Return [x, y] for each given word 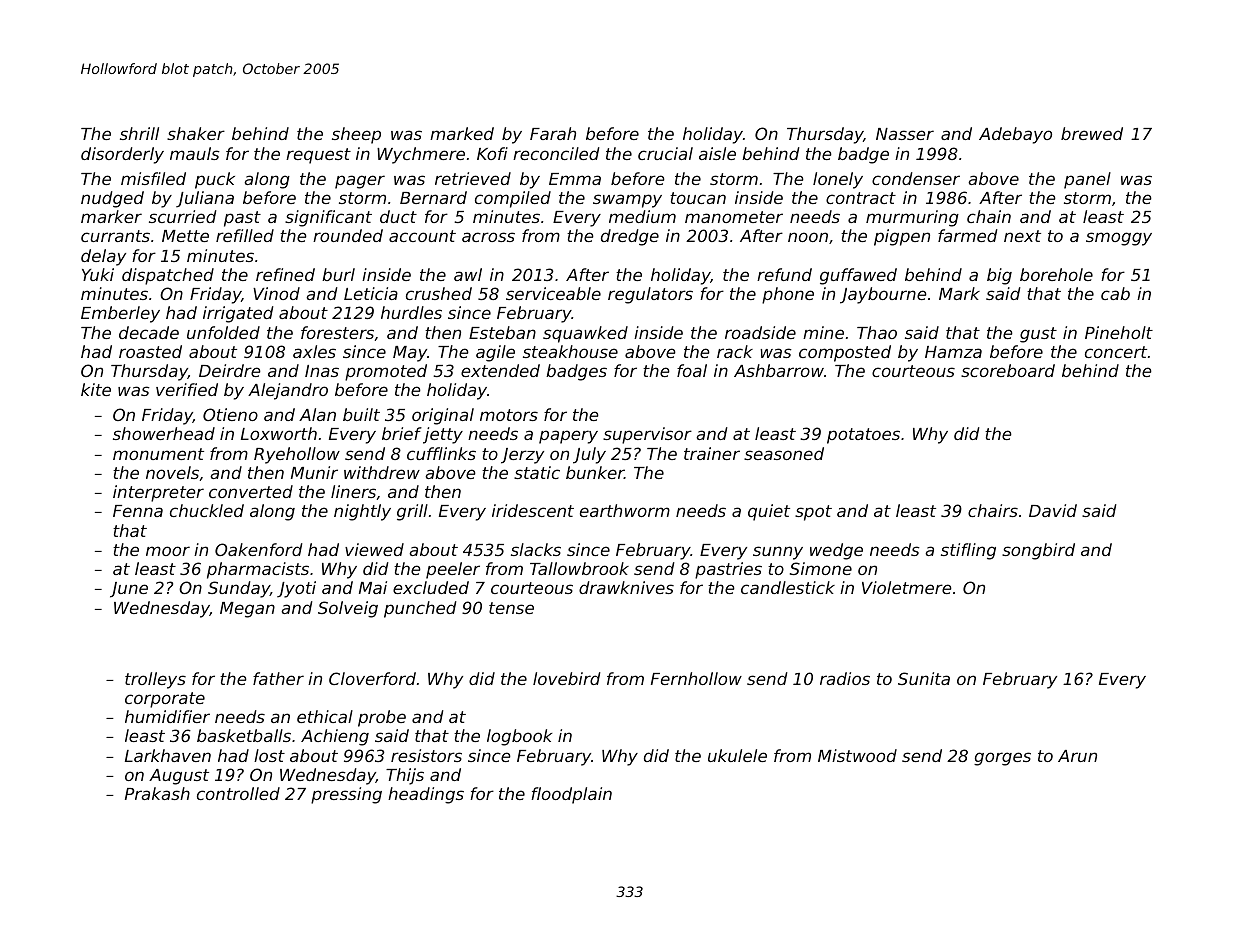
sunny [778, 553]
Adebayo [1015, 135]
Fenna [138, 511]
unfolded [223, 332]
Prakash [157, 793]
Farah [553, 133]
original [443, 416]
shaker [196, 133]
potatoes [863, 436]
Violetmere [907, 587]
